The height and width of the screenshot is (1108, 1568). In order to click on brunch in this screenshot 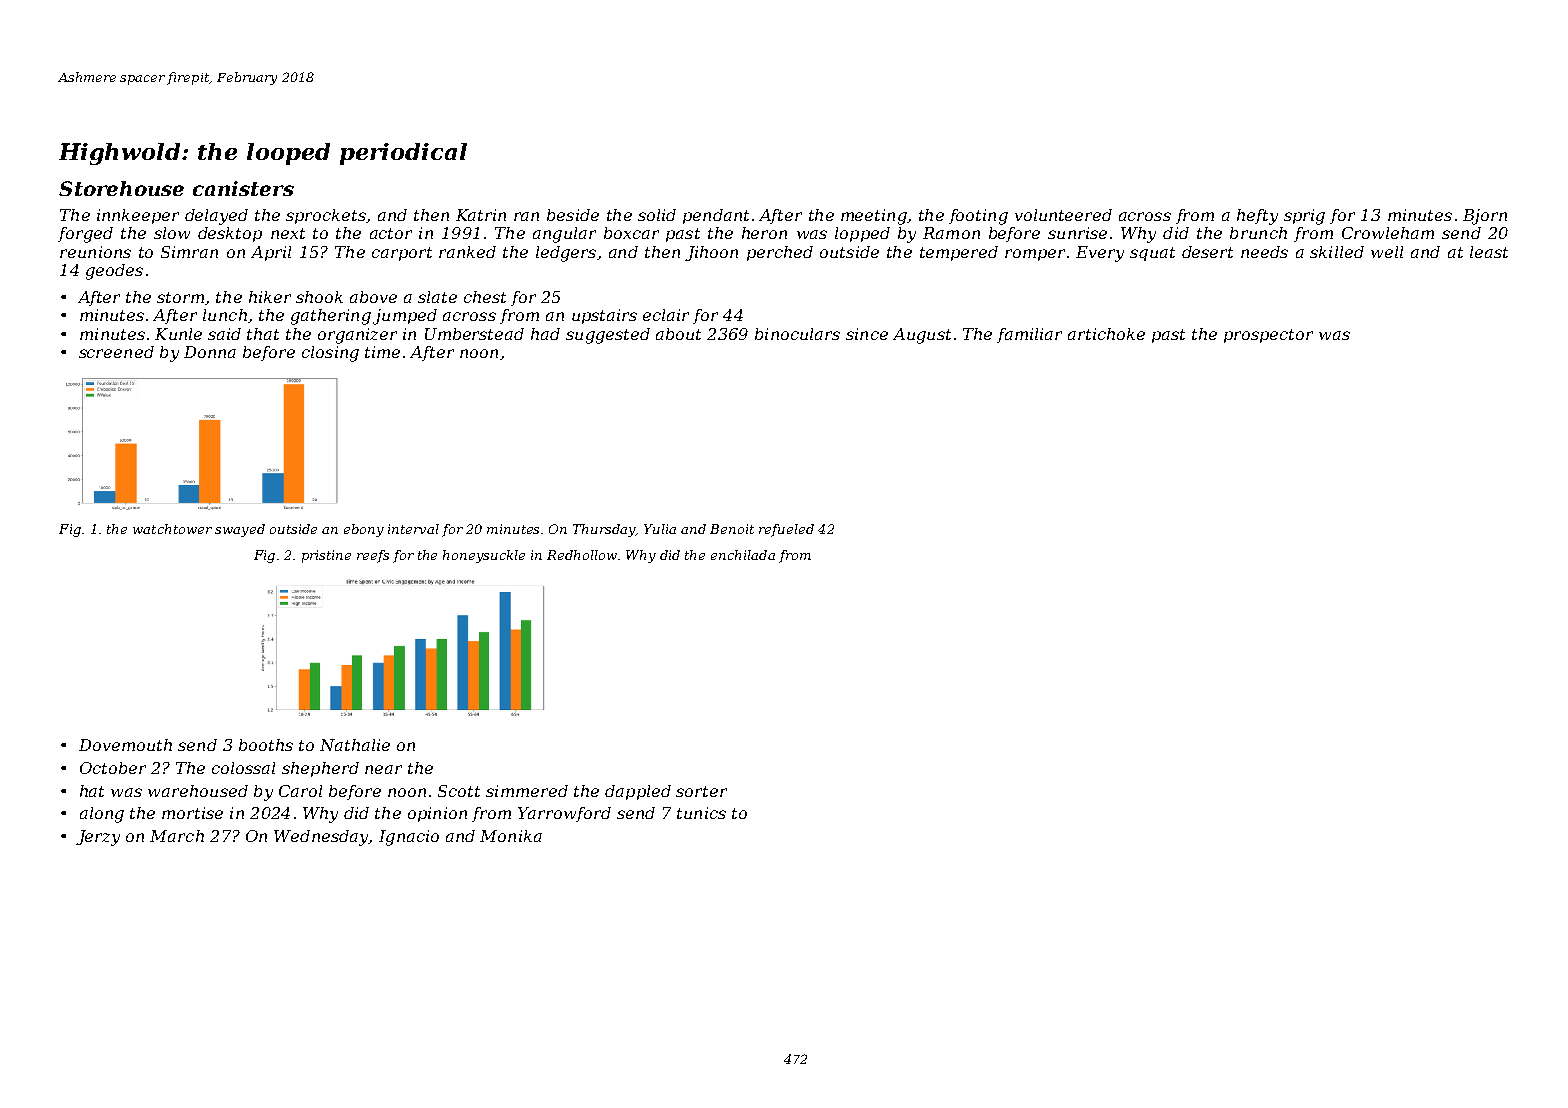, I will do `click(1258, 233)`.
